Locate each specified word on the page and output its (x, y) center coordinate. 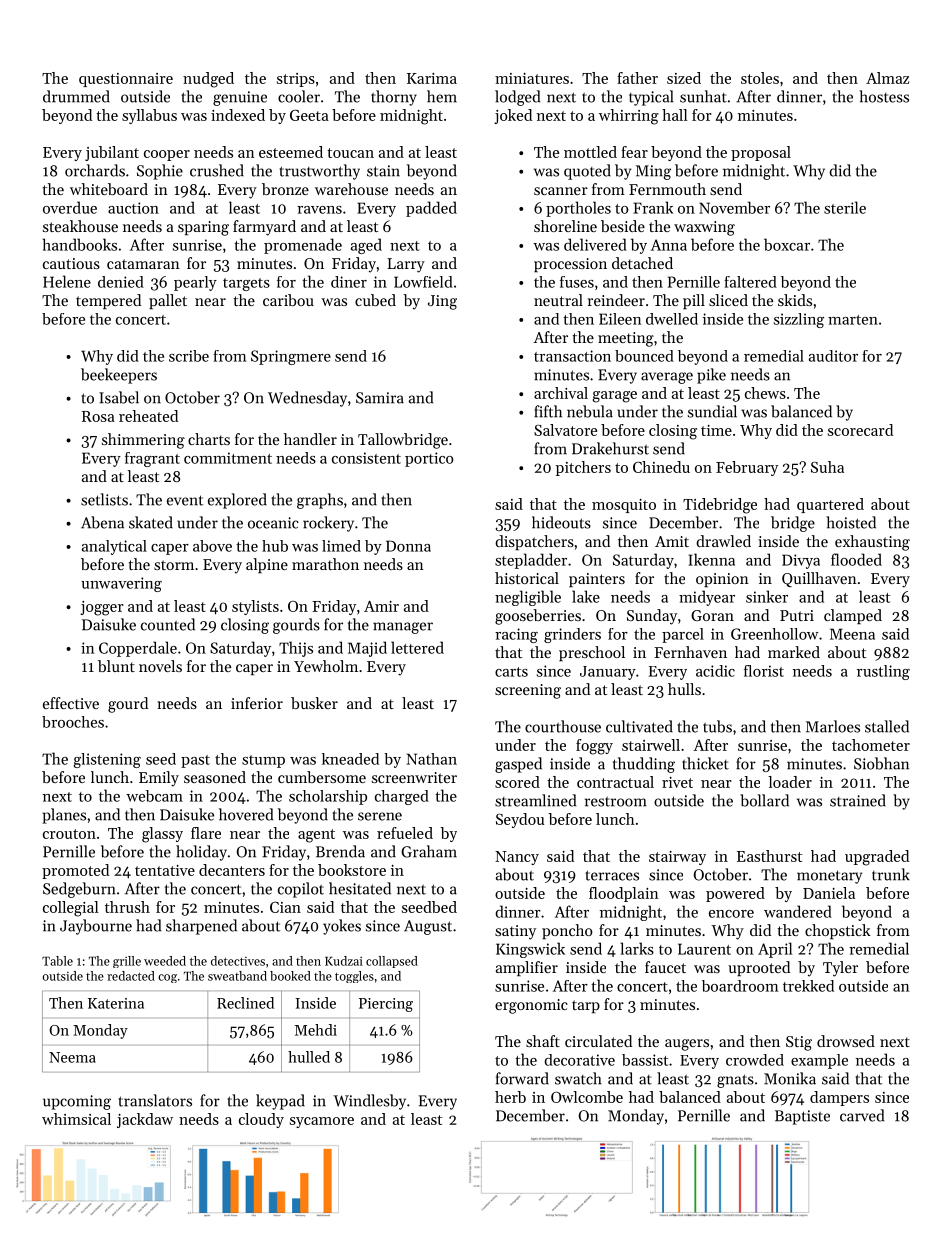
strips (296, 80)
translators (155, 1100)
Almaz (887, 78)
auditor (833, 356)
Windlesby (370, 1102)
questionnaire (126, 80)
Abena (102, 522)
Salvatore (565, 430)
